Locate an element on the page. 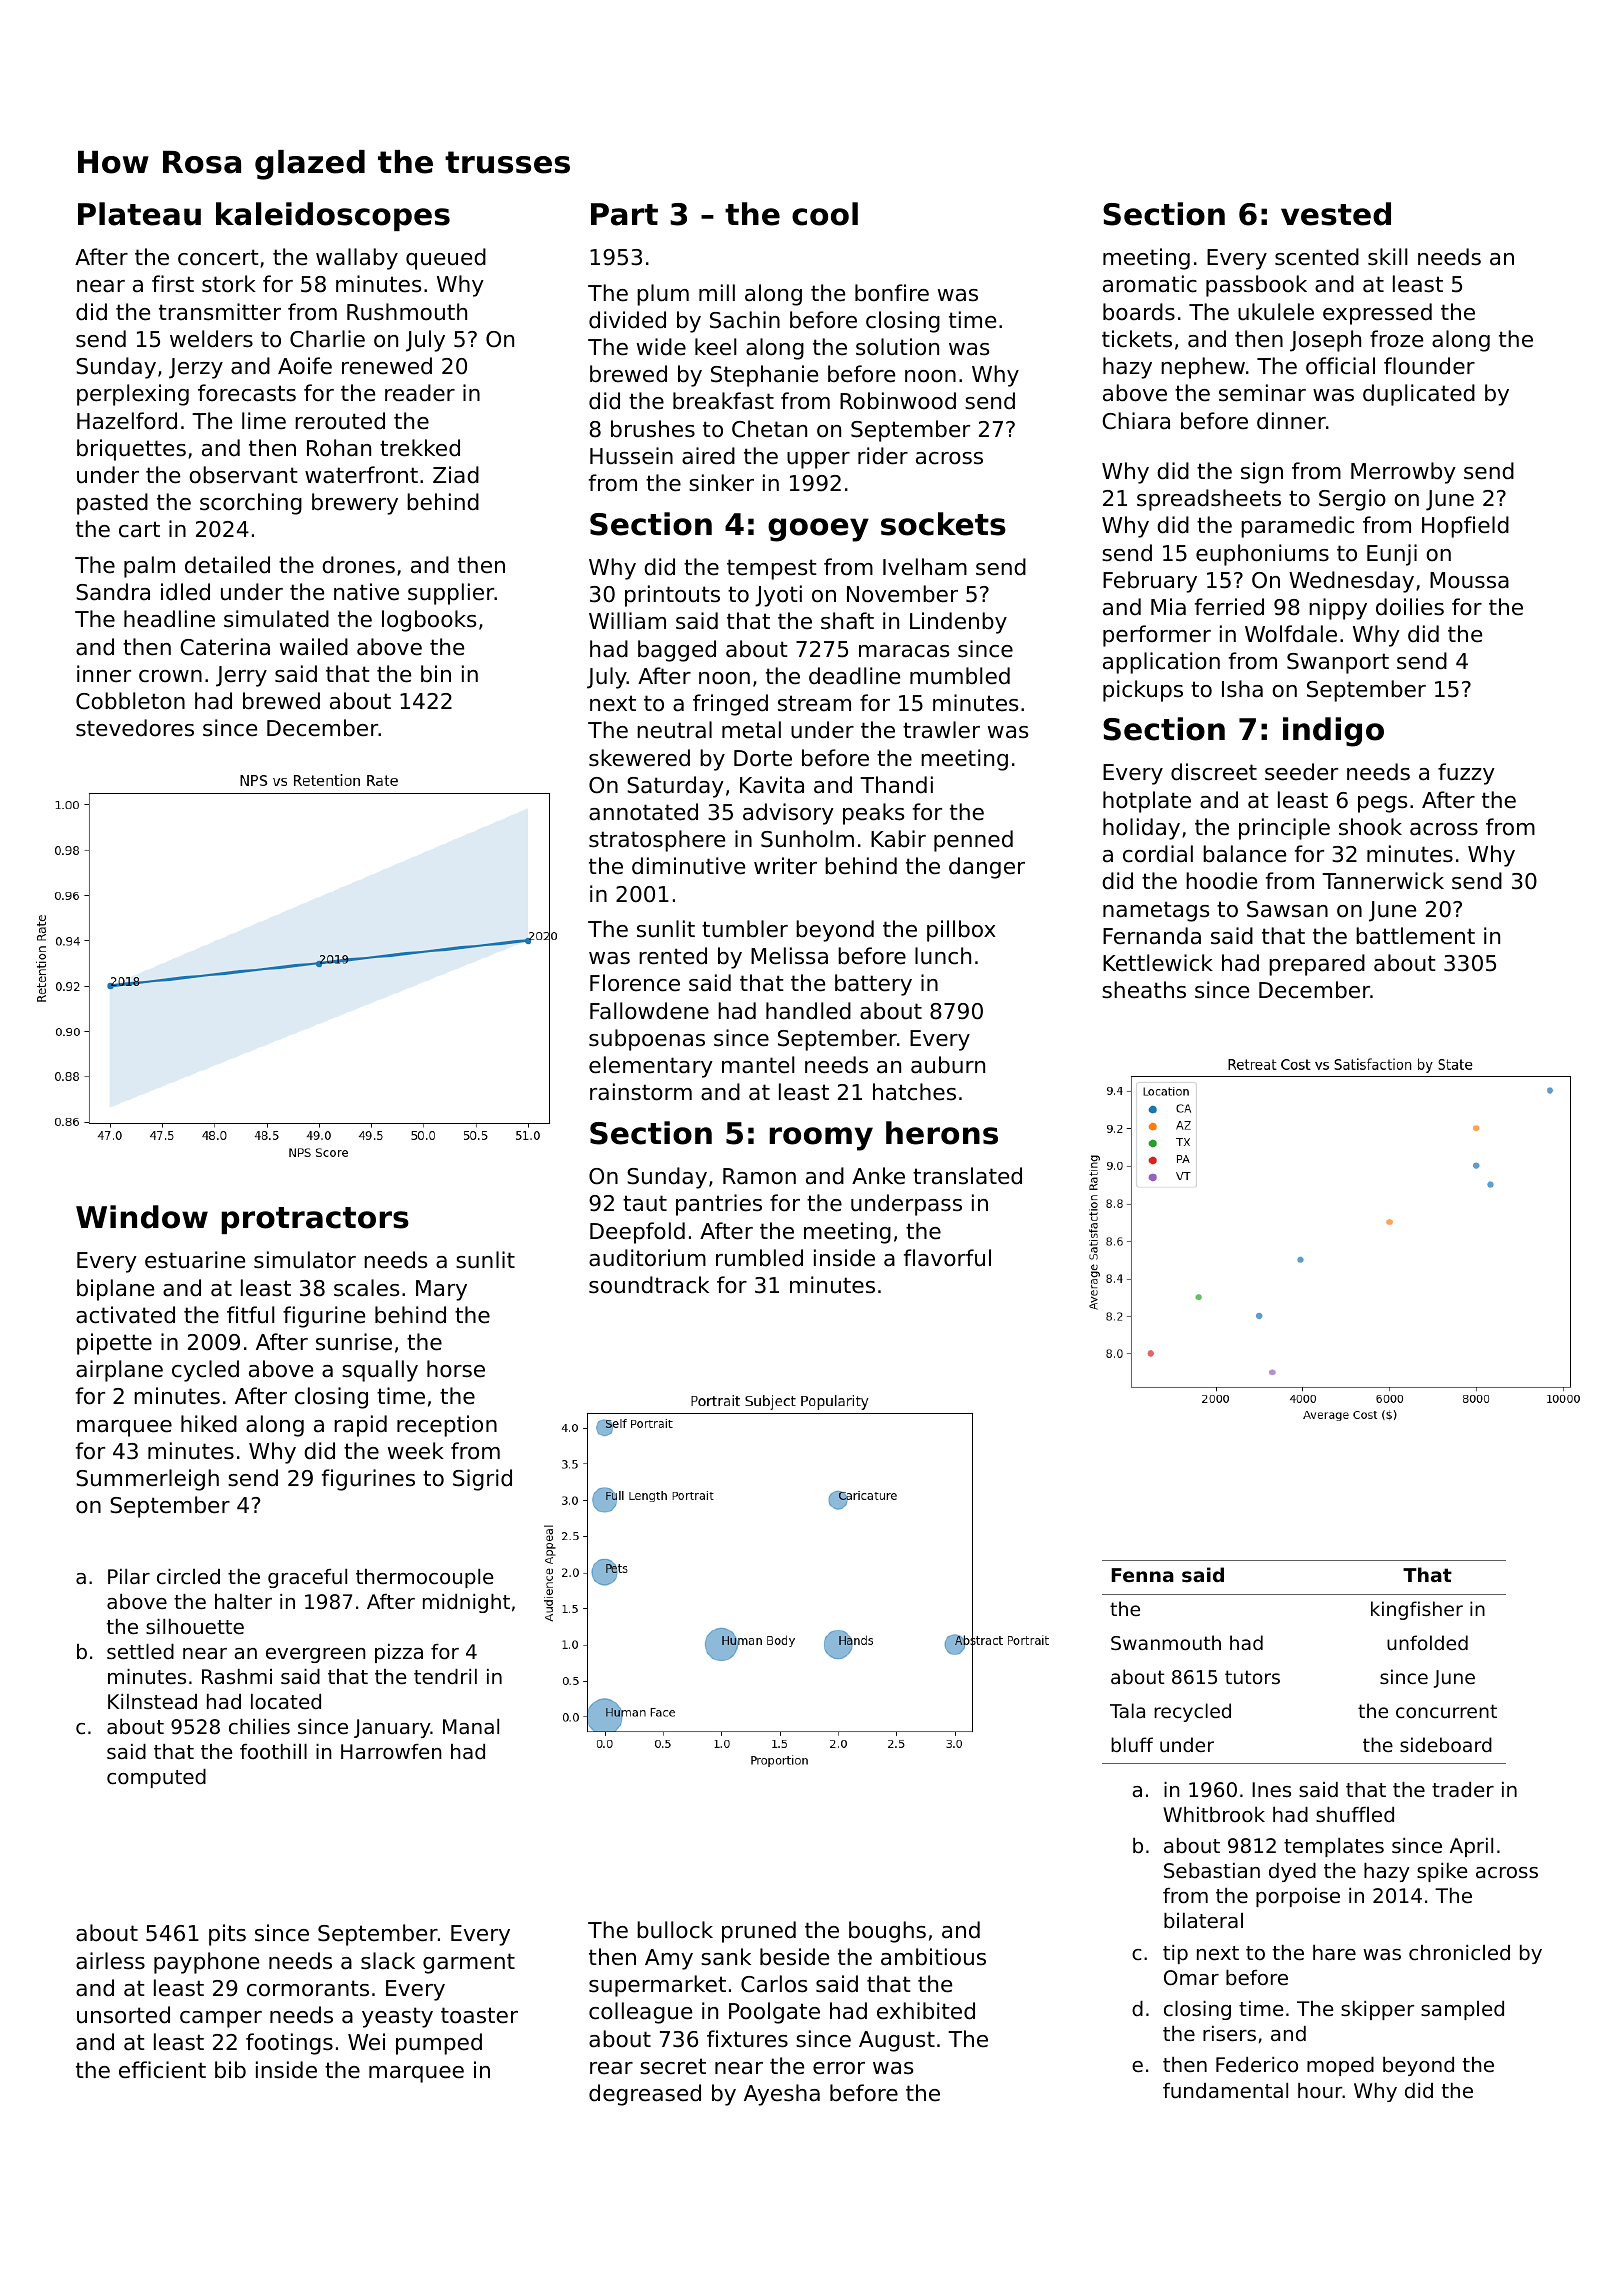  Fenna is located at coordinates (1142, 1575).
